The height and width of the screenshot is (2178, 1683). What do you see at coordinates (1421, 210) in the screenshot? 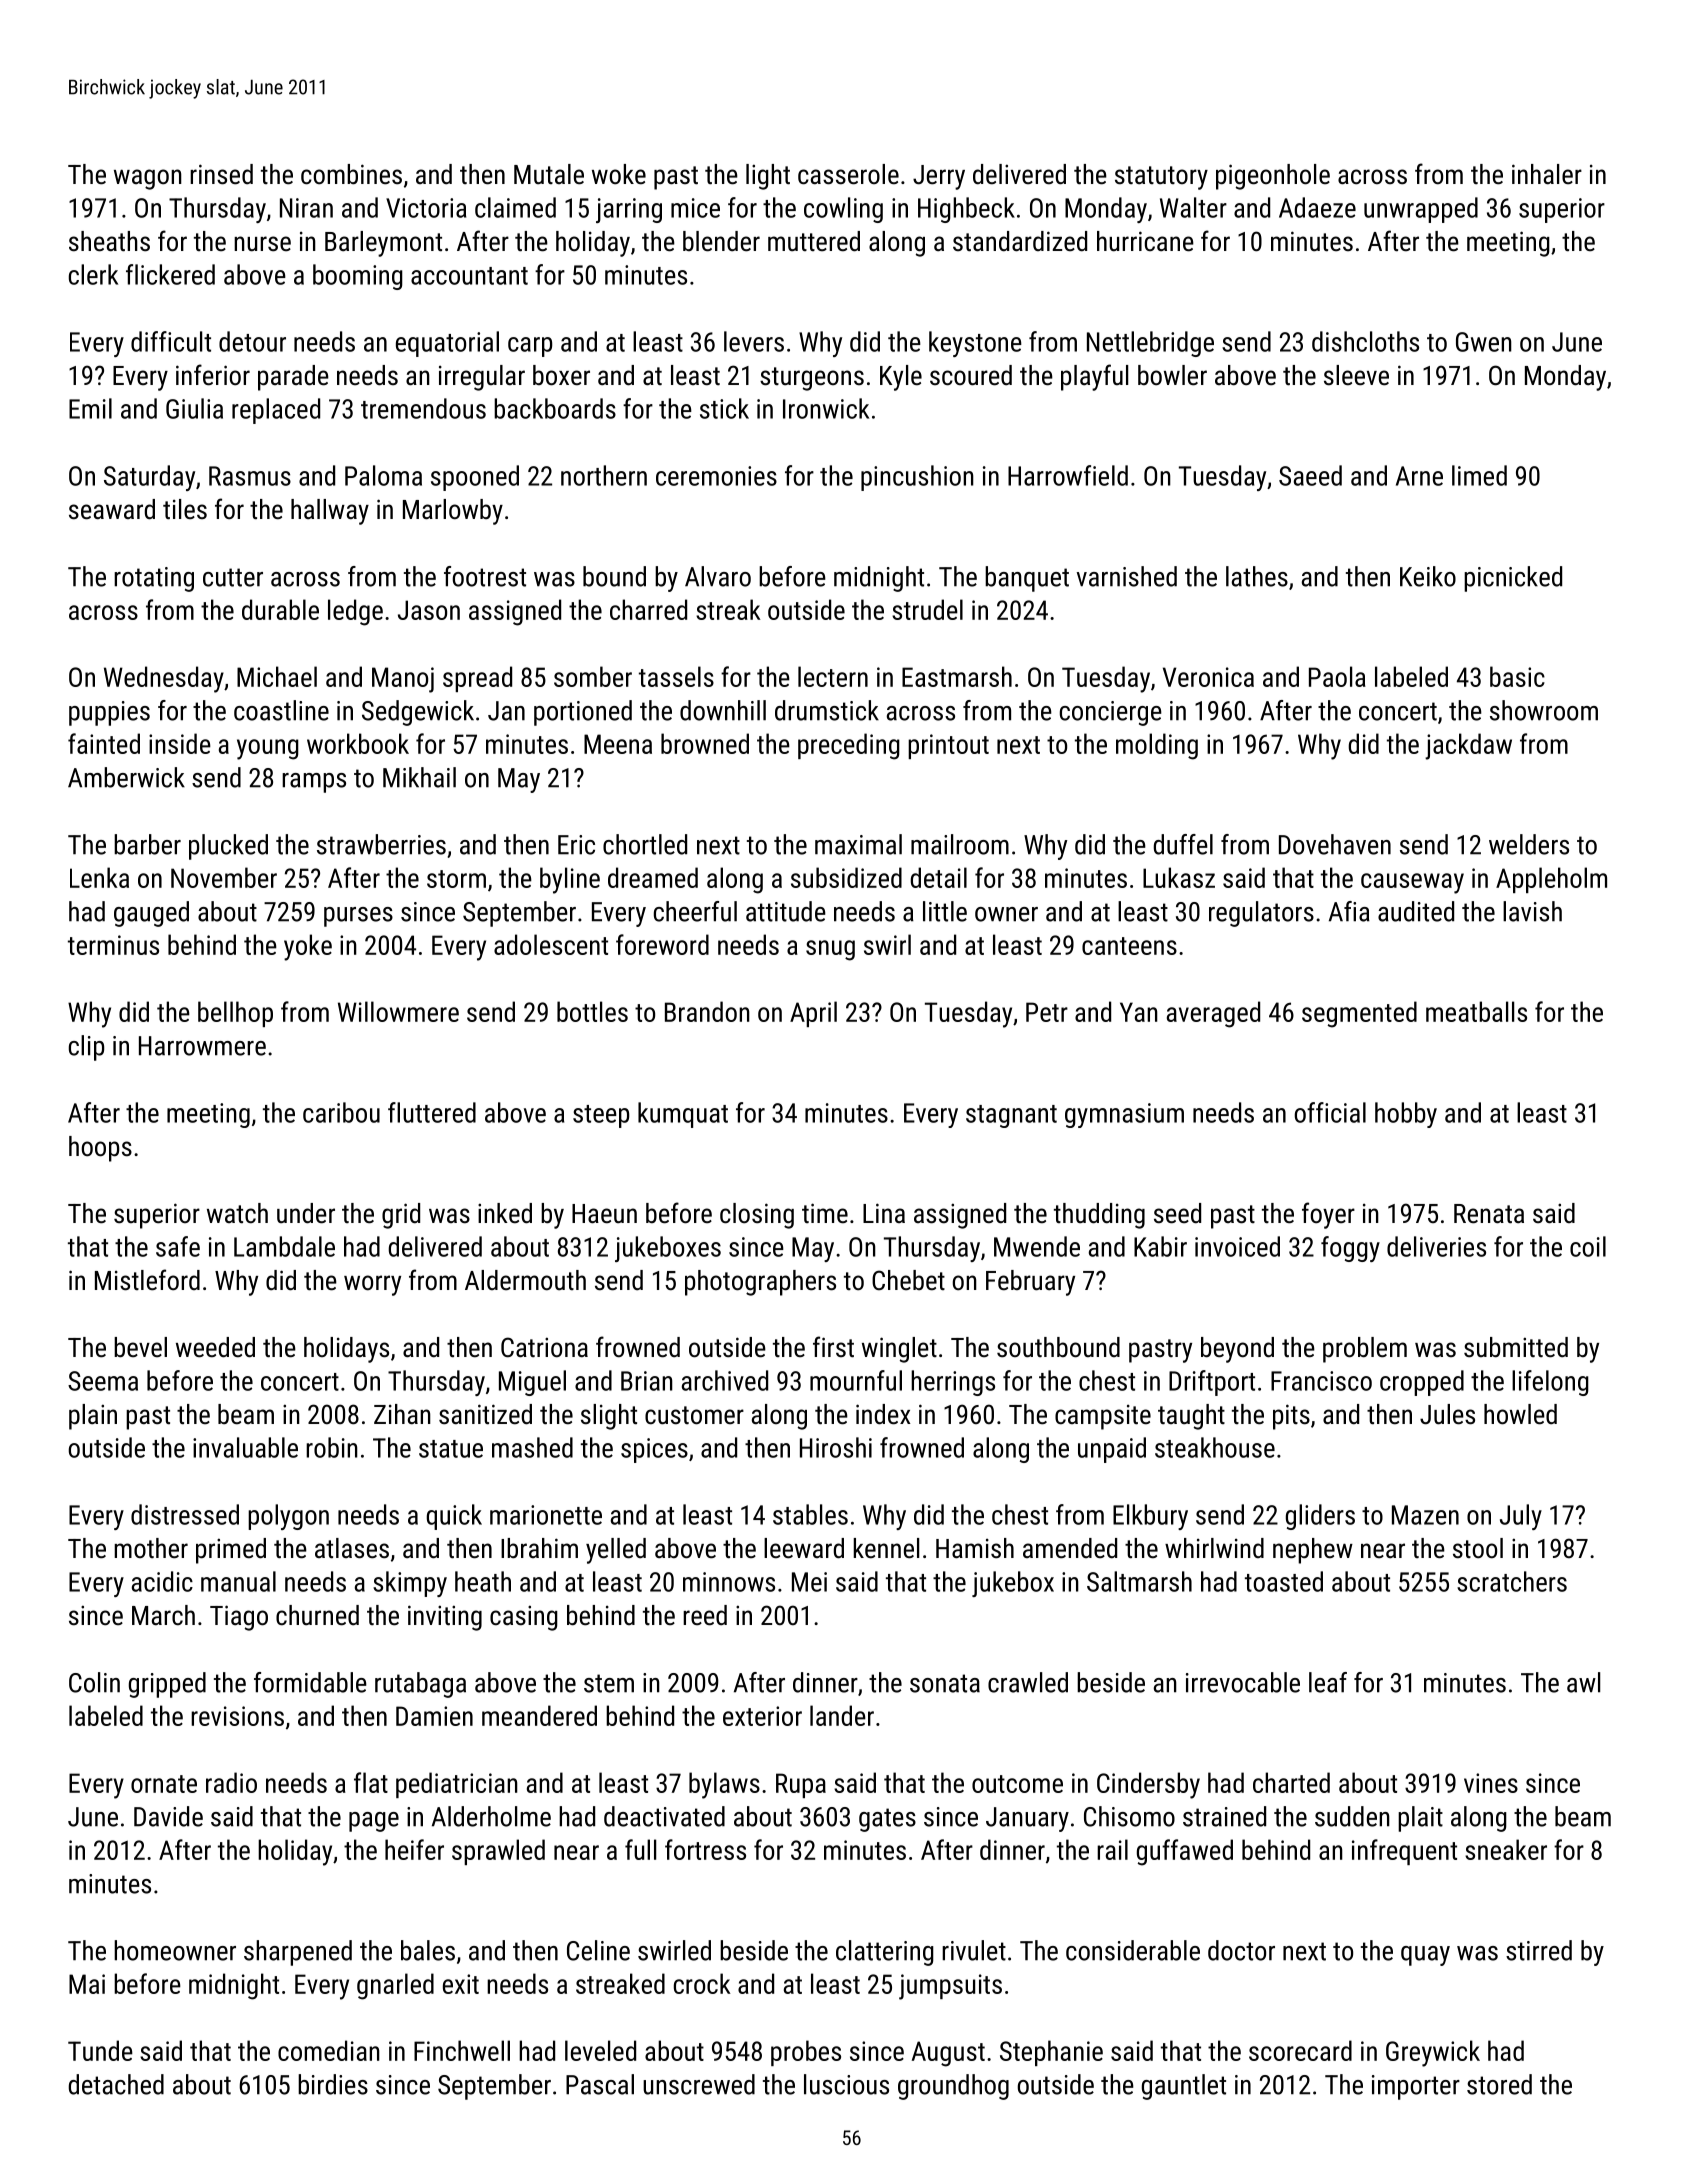
I see `unwrapped` at bounding box center [1421, 210].
